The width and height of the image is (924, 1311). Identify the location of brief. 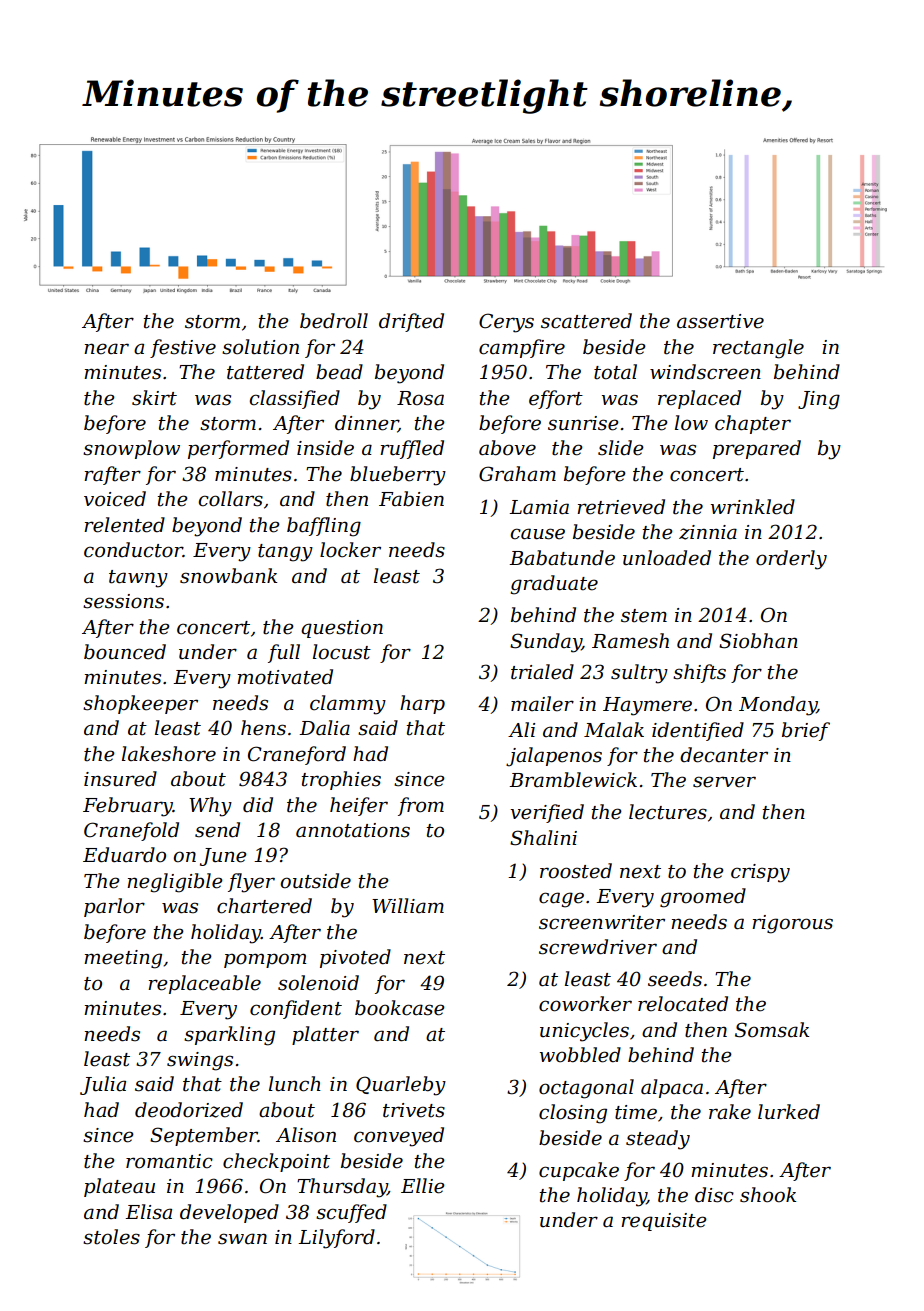
(806, 731).
